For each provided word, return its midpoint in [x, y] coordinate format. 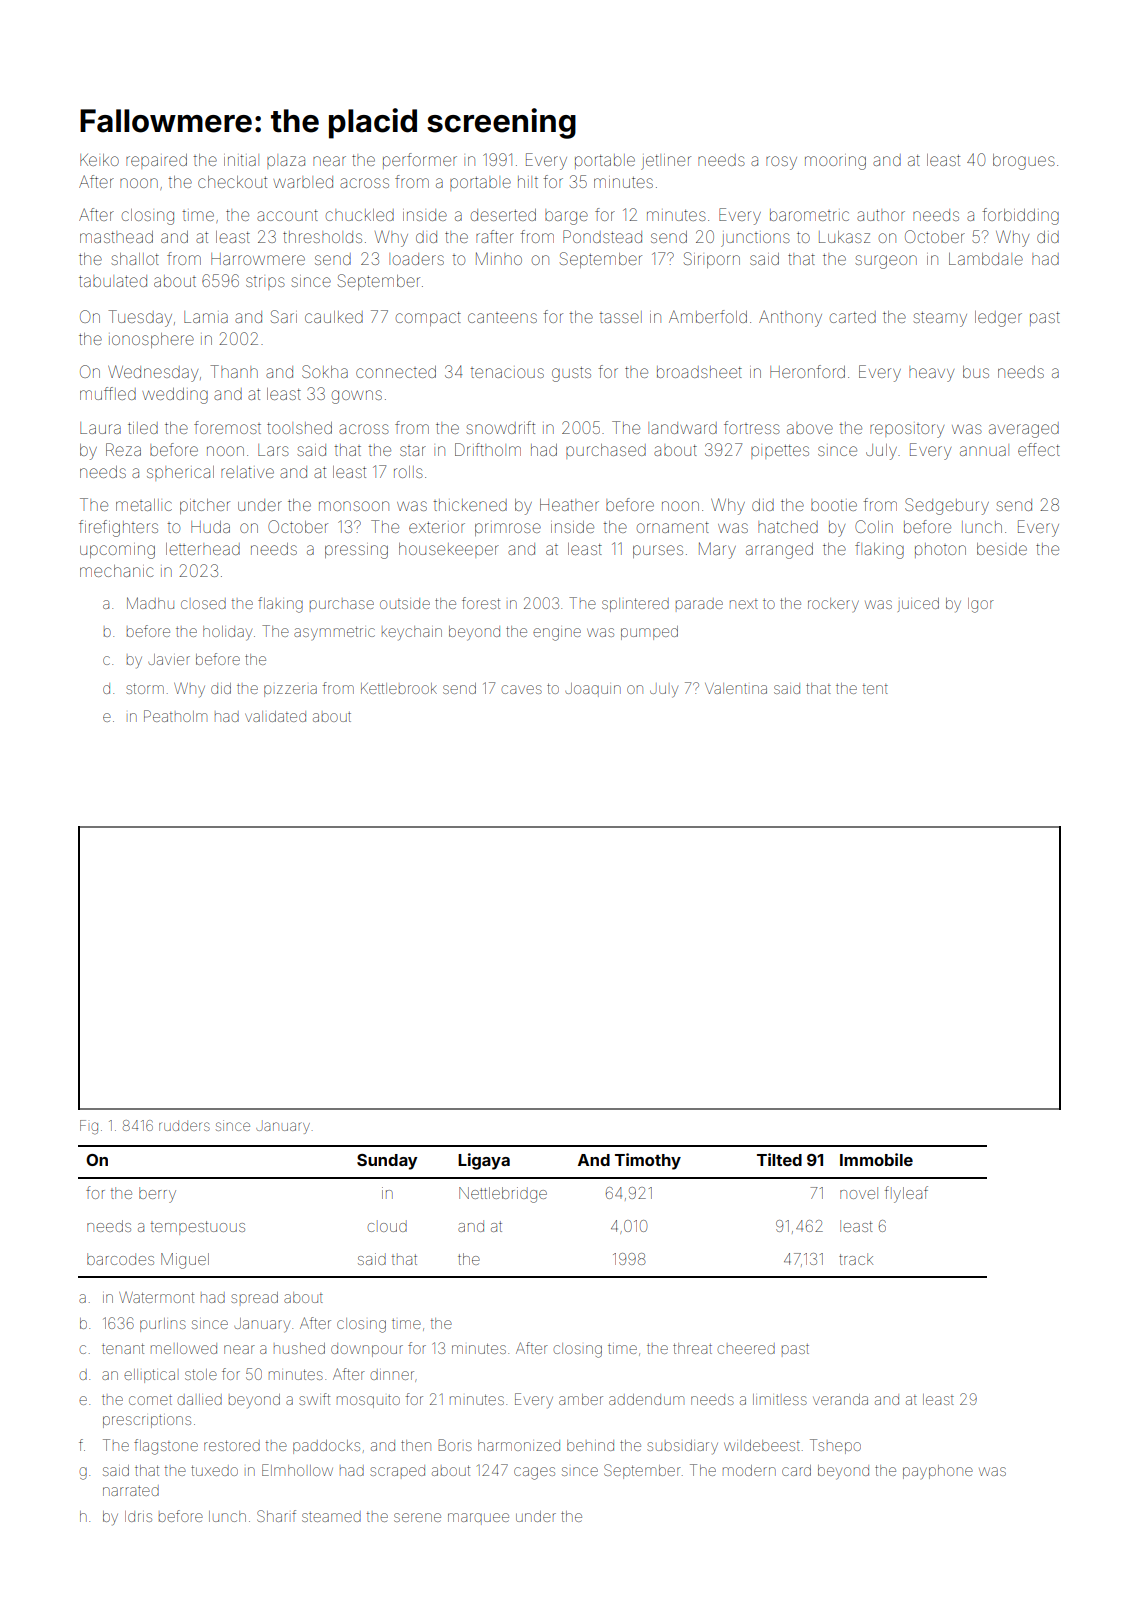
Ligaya [484, 1161]
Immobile [876, 1159]
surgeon [886, 262]
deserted [503, 215]
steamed [331, 1516]
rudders [184, 1125]
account [287, 215]
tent [875, 689]
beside [1002, 549]
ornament [673, 527]
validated [275, 716]
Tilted [779, 1159]
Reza [123, 449]
